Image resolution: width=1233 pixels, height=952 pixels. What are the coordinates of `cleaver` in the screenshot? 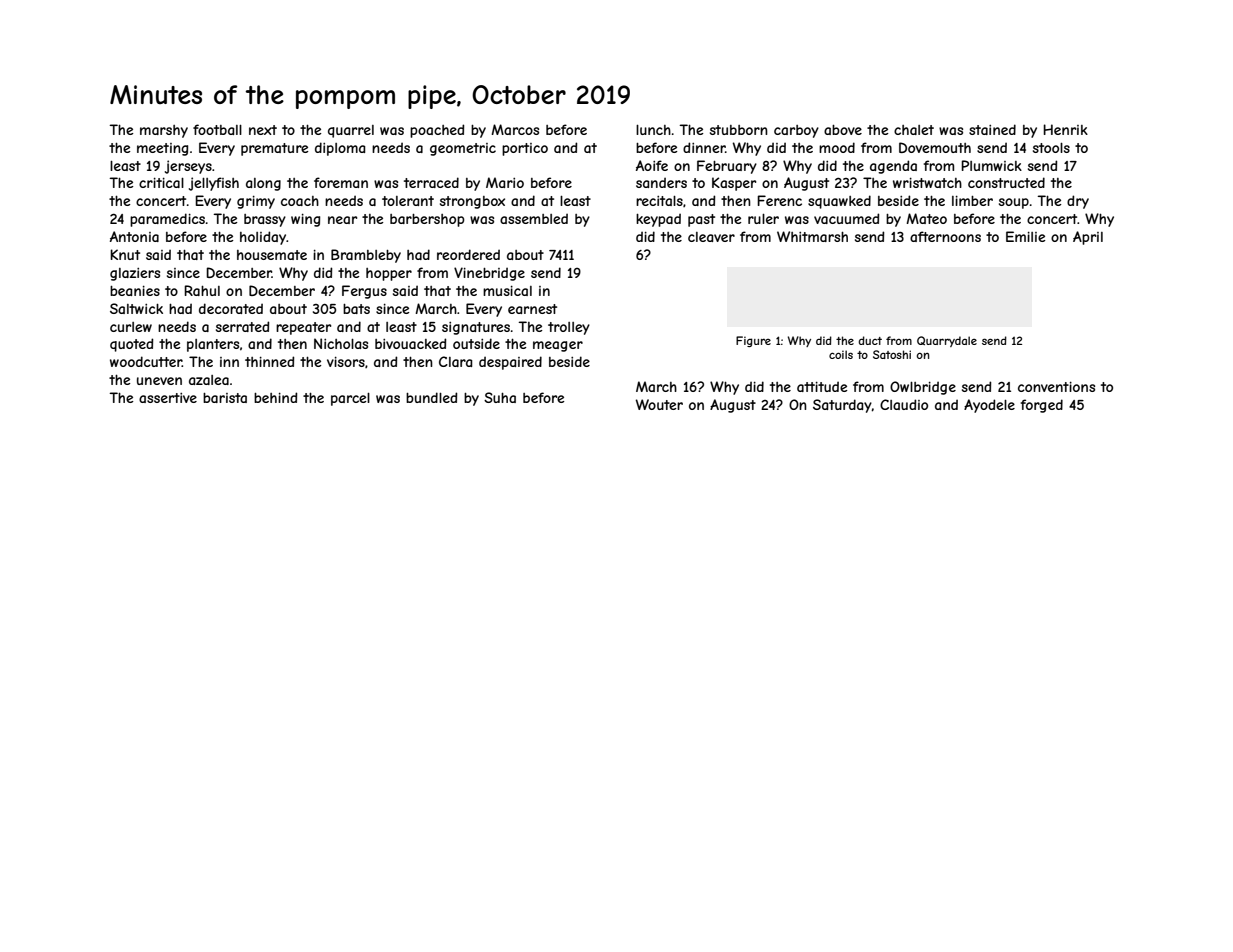 It's located at (711, 237).
